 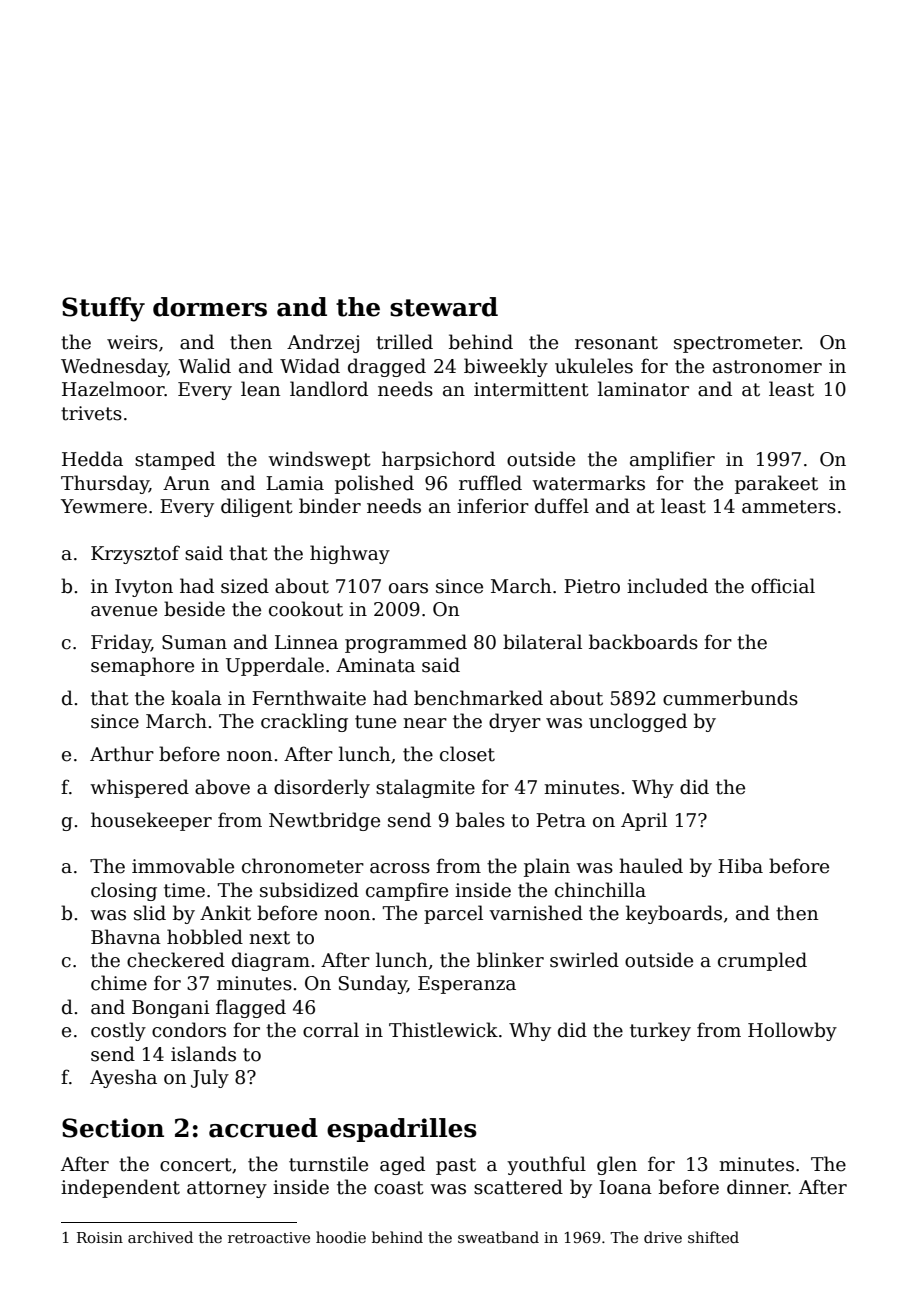 I want to click on Newtbridge, so click(x=324, y=821).
